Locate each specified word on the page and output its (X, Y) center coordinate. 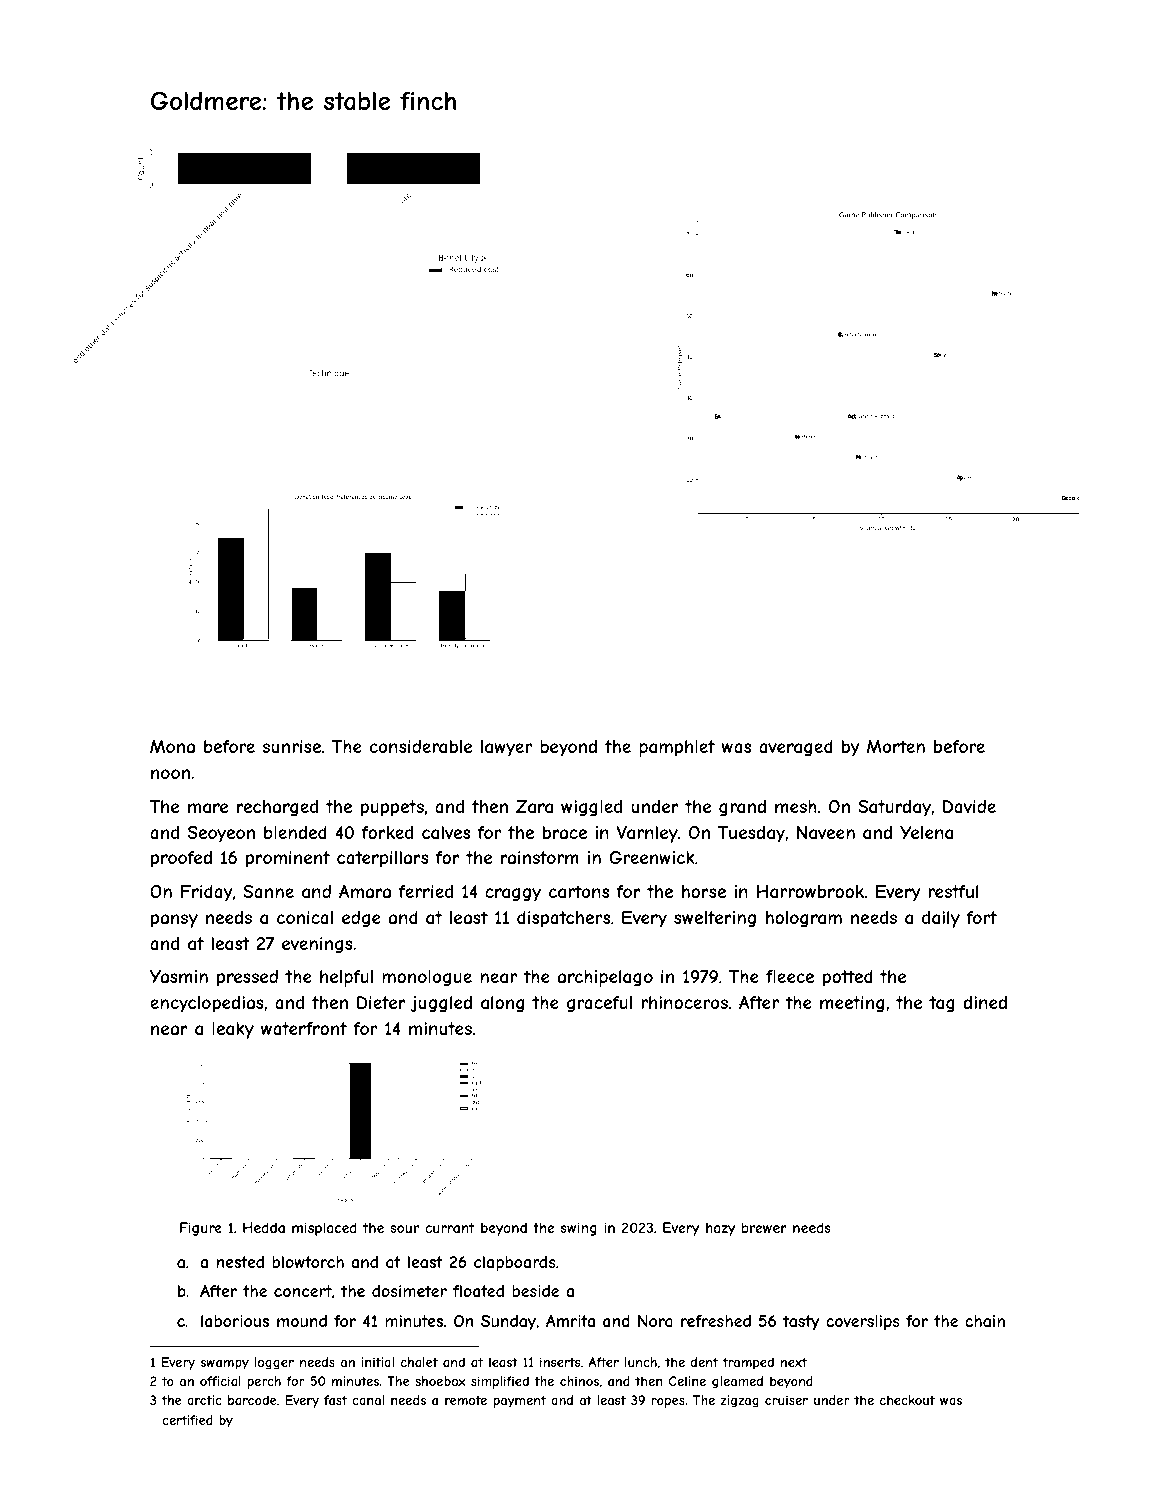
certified (187, 1420)
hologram (804, 919)
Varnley (647, 834)
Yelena (926, 832)
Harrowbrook (810, 891)
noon (170, 774)
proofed (181, 859)
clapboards (515, 1263)
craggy (513, 895)
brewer (764, 1227)
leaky (233, 1030)
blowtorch (308, 1262)
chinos (579, 1381)
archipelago (605, 978)
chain (985, 1321)
